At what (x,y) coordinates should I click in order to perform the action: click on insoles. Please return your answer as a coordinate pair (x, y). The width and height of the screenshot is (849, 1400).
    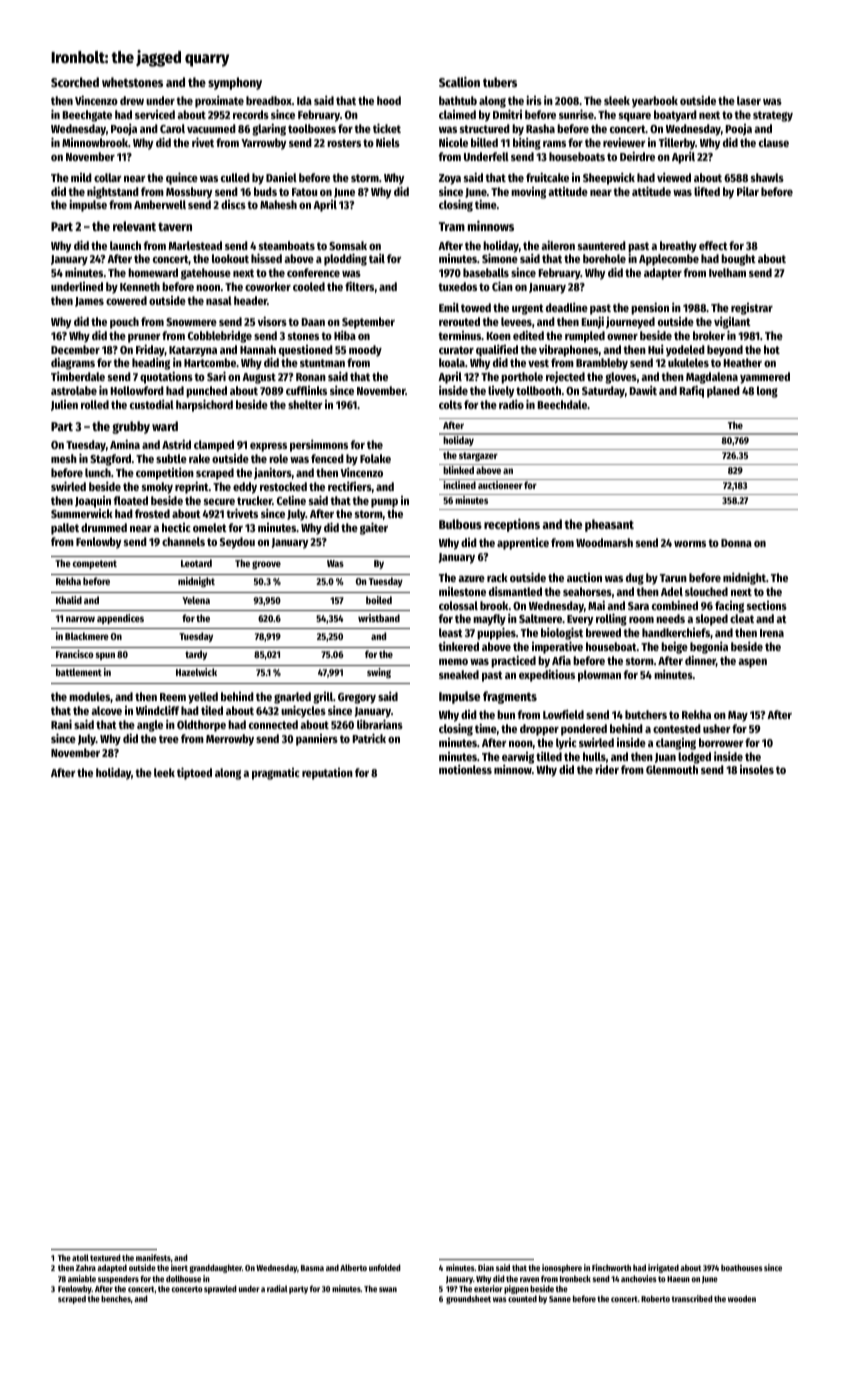
    Looking at the image, I should click on (757, 769).
